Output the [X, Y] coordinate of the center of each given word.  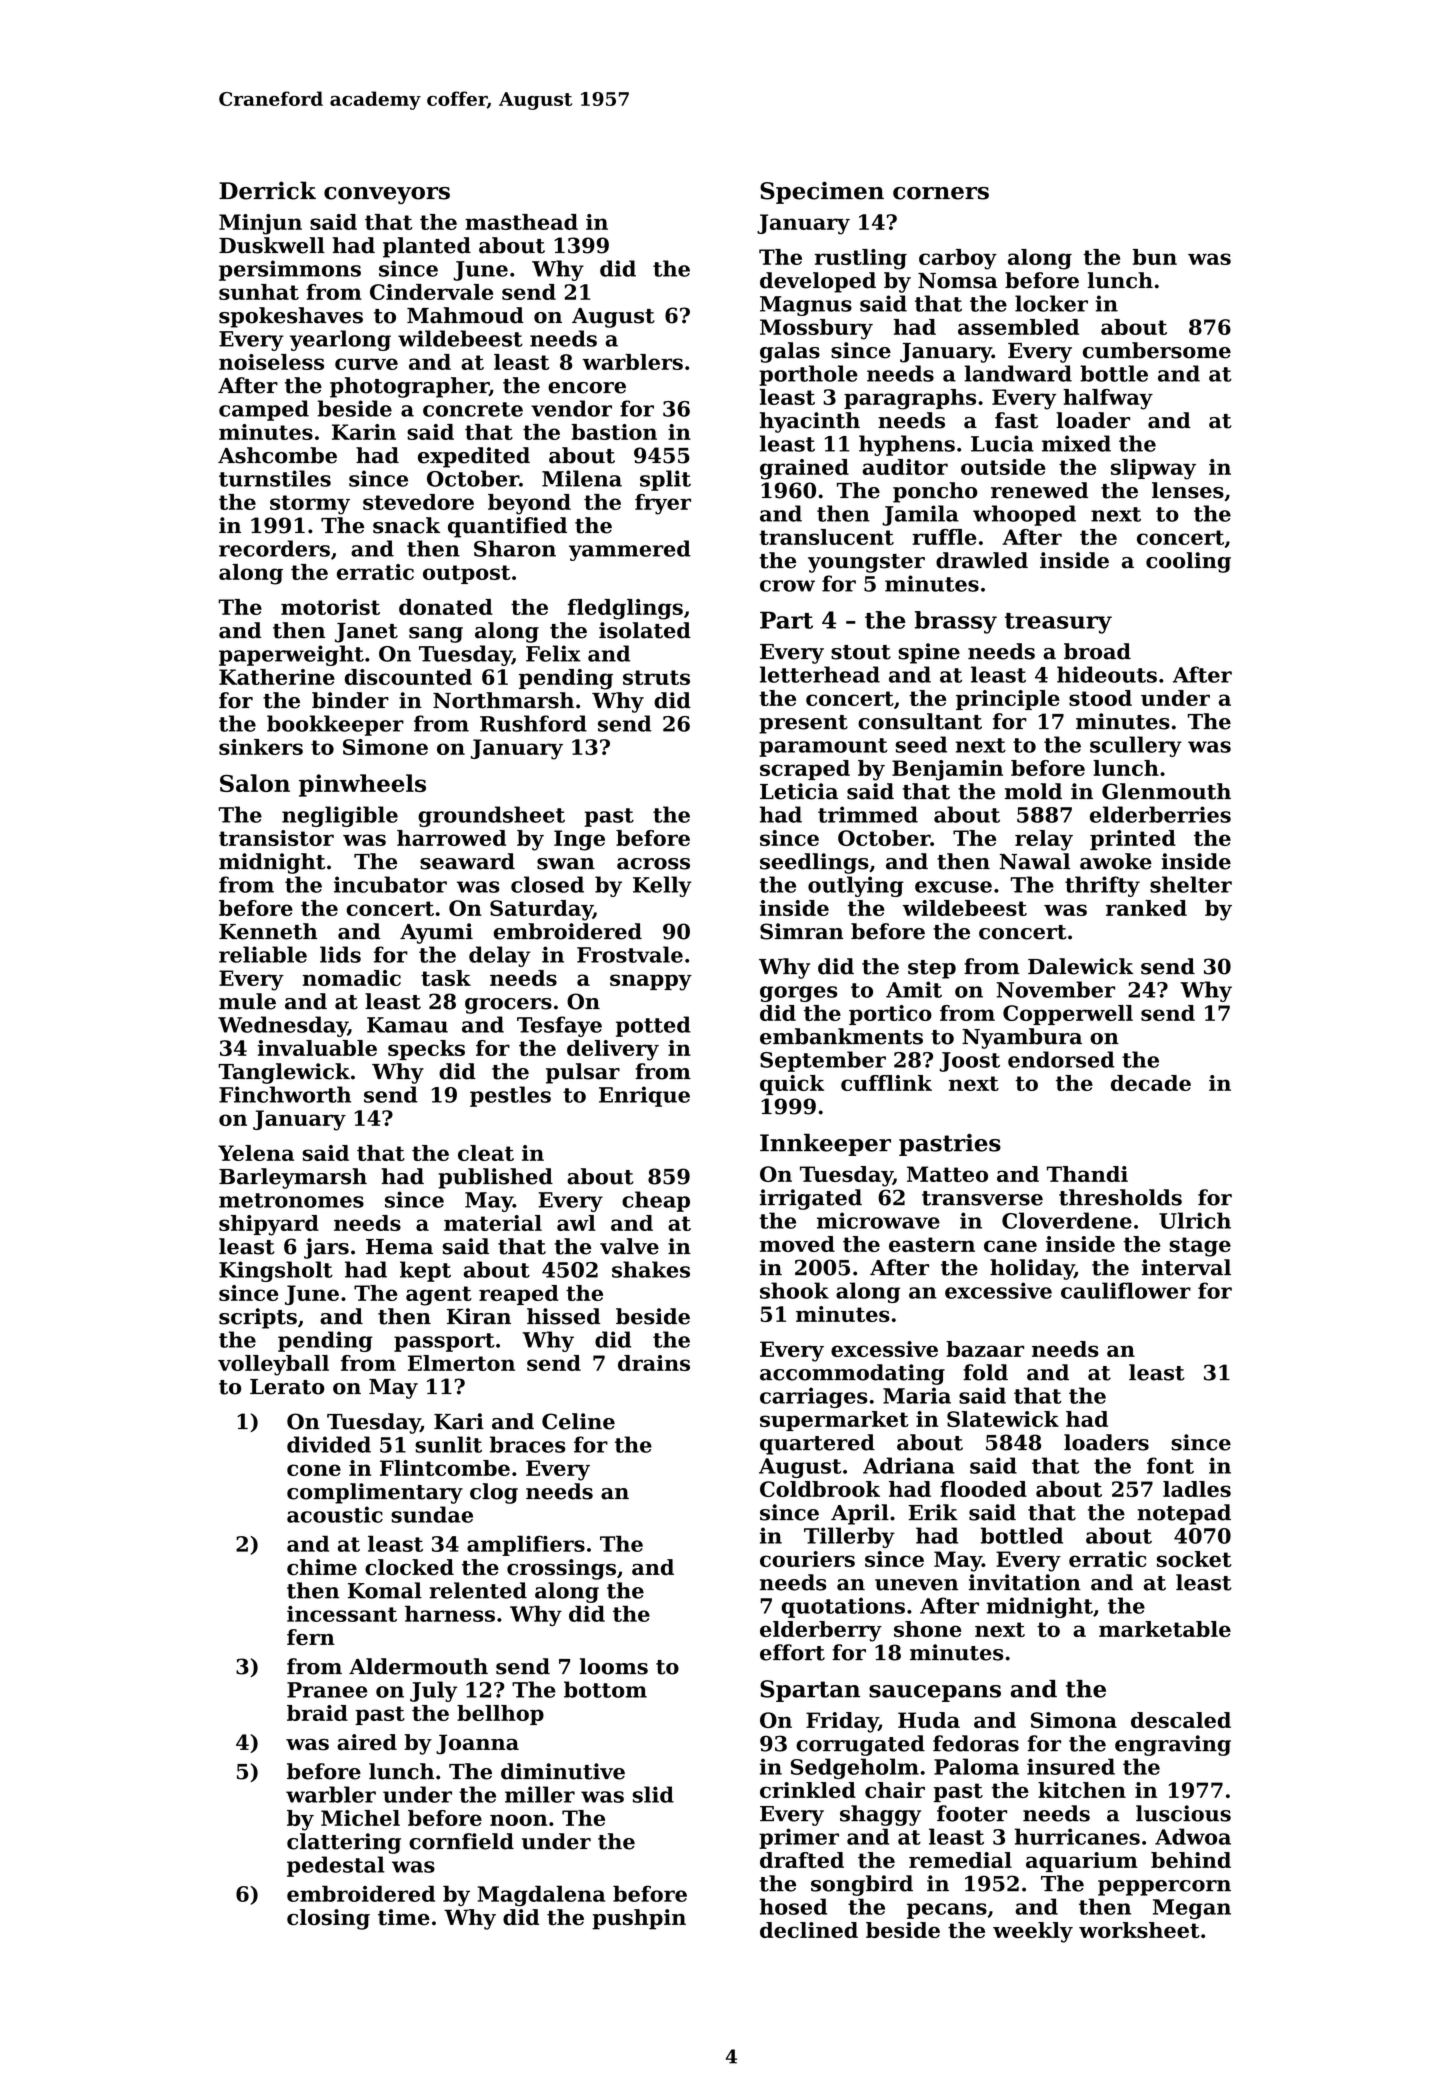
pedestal [336, 1866]
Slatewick [1003, 1419]
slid [653, 1794]
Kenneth [268, 931]
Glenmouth [1166, 791]
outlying [856, 886]
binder [350, 700]
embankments [841, 1036]
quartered [817, 1444]
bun [1155, 257]
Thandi [1087, 1174]
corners [941, 193]
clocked [409, 1567]
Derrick [267, 190]
